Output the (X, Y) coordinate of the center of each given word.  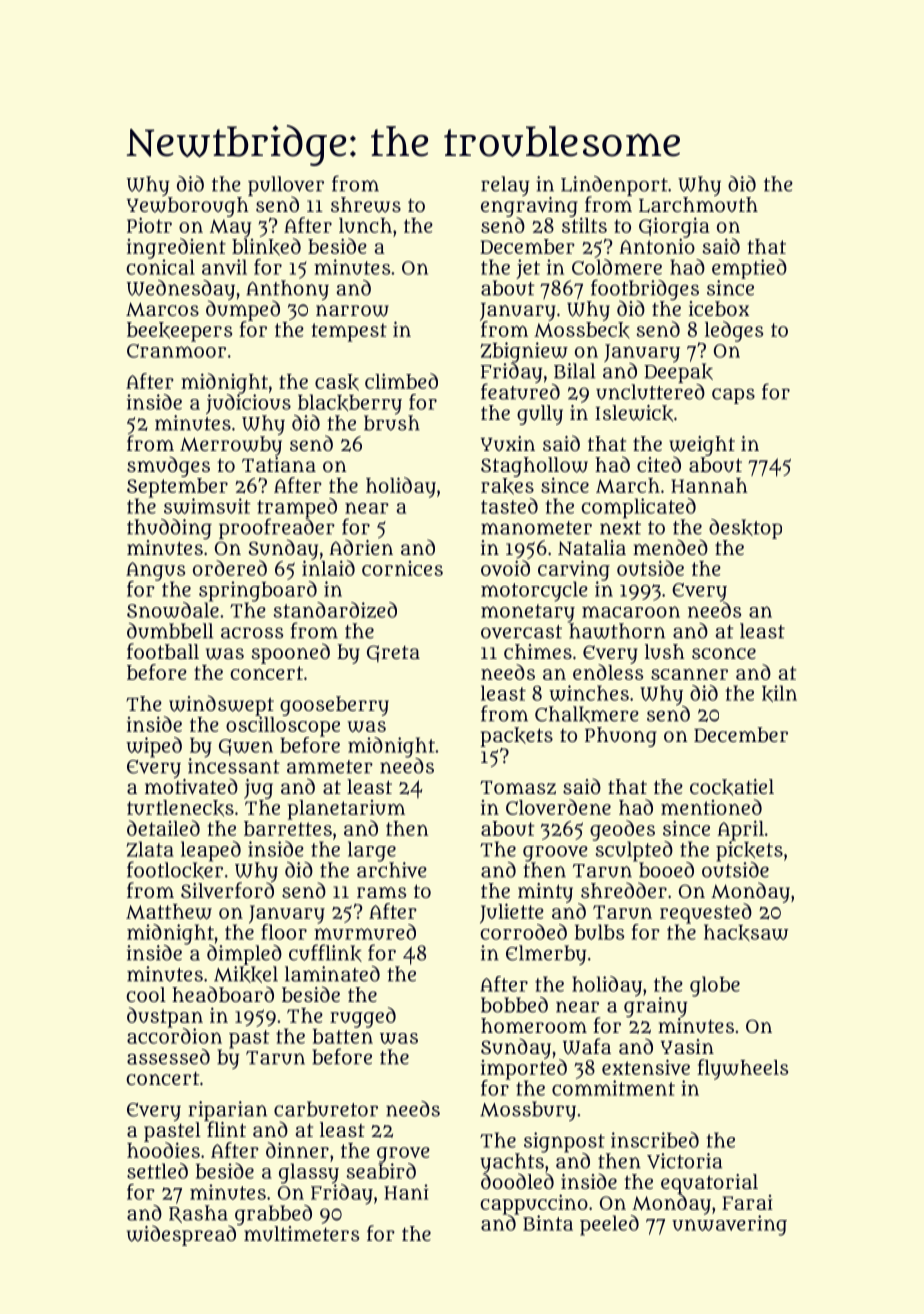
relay (505, 186)
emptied (749, 269)
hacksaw (746, 932)
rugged (363, 1017)
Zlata (150, 849)
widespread (181, 1235)
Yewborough (188, 207)
